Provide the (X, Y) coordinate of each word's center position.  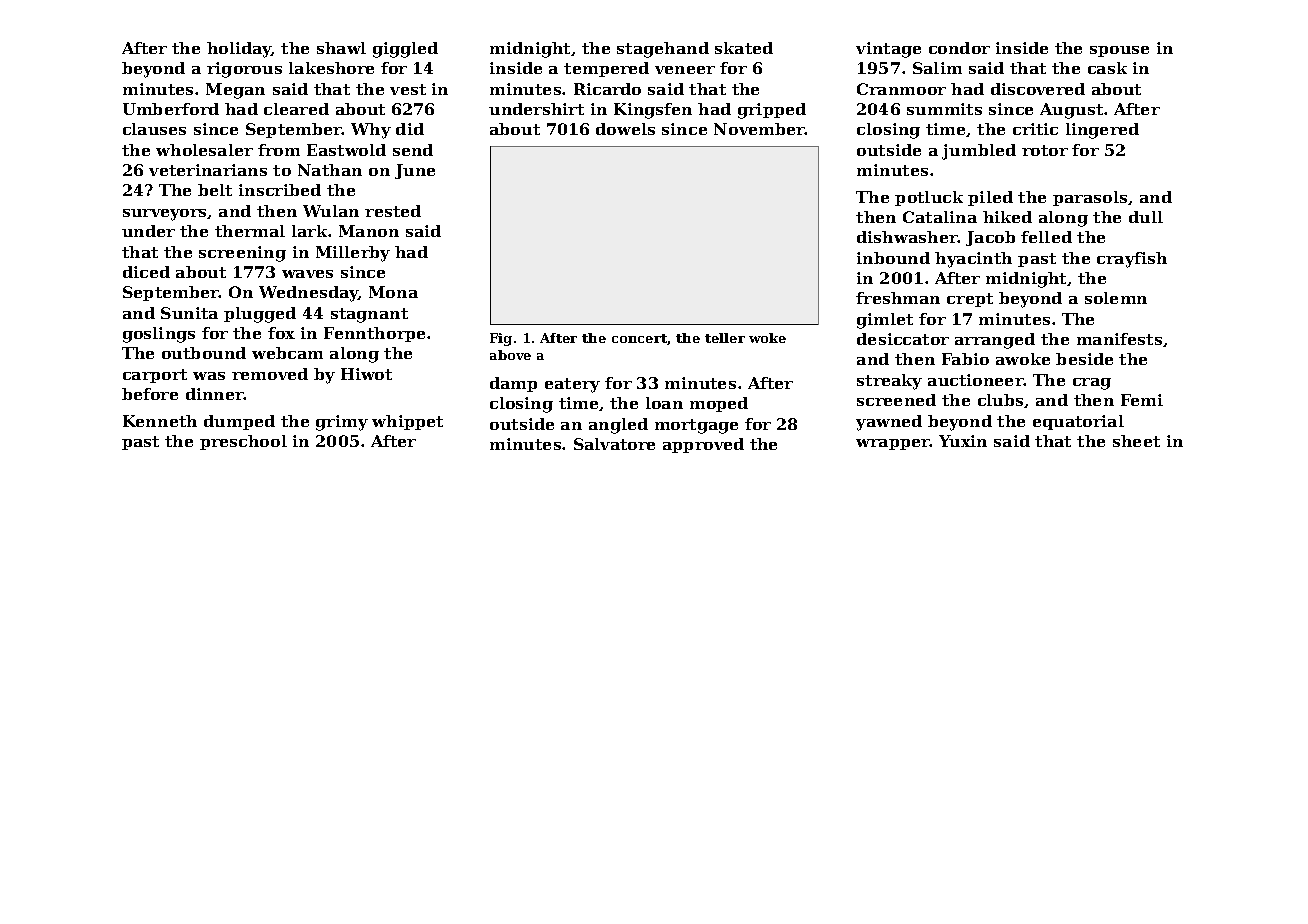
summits (944, 109)
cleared (296, 109)
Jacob (990, 238)
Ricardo (607, 89)
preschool (243, 442)
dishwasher (907, 237)
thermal (250, 231)
